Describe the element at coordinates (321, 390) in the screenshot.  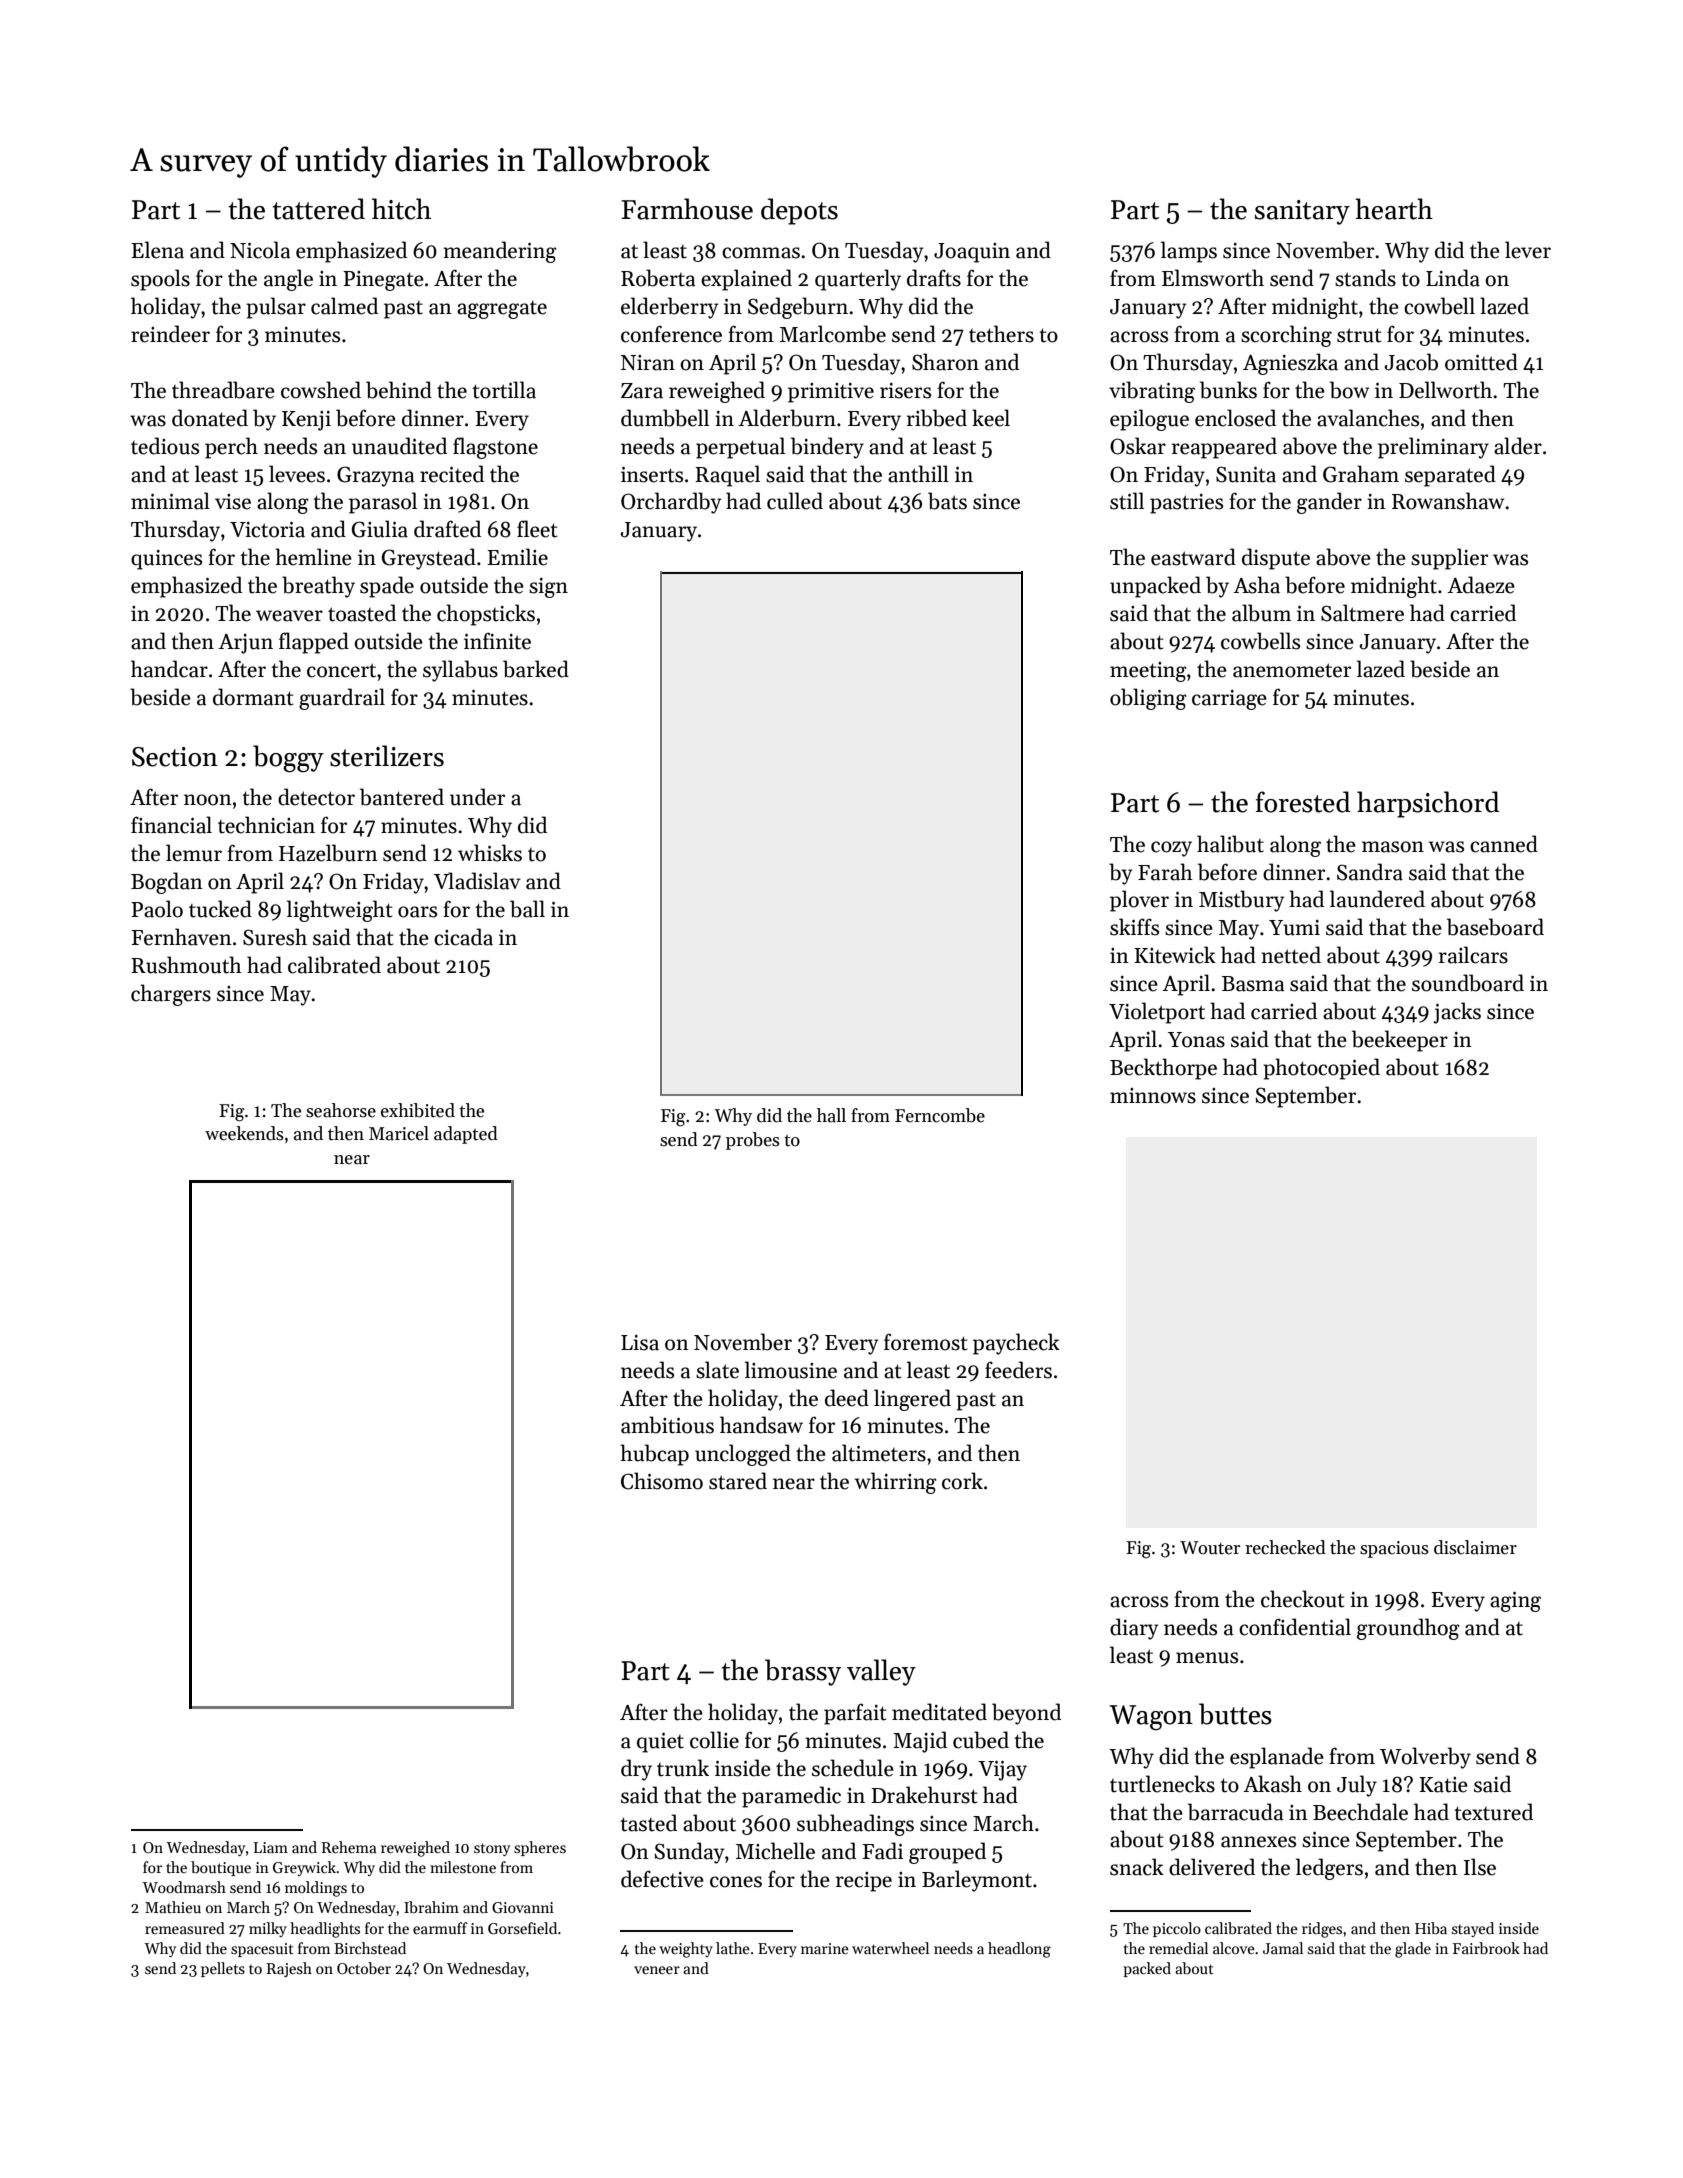
I see `cowshed` at that location.
